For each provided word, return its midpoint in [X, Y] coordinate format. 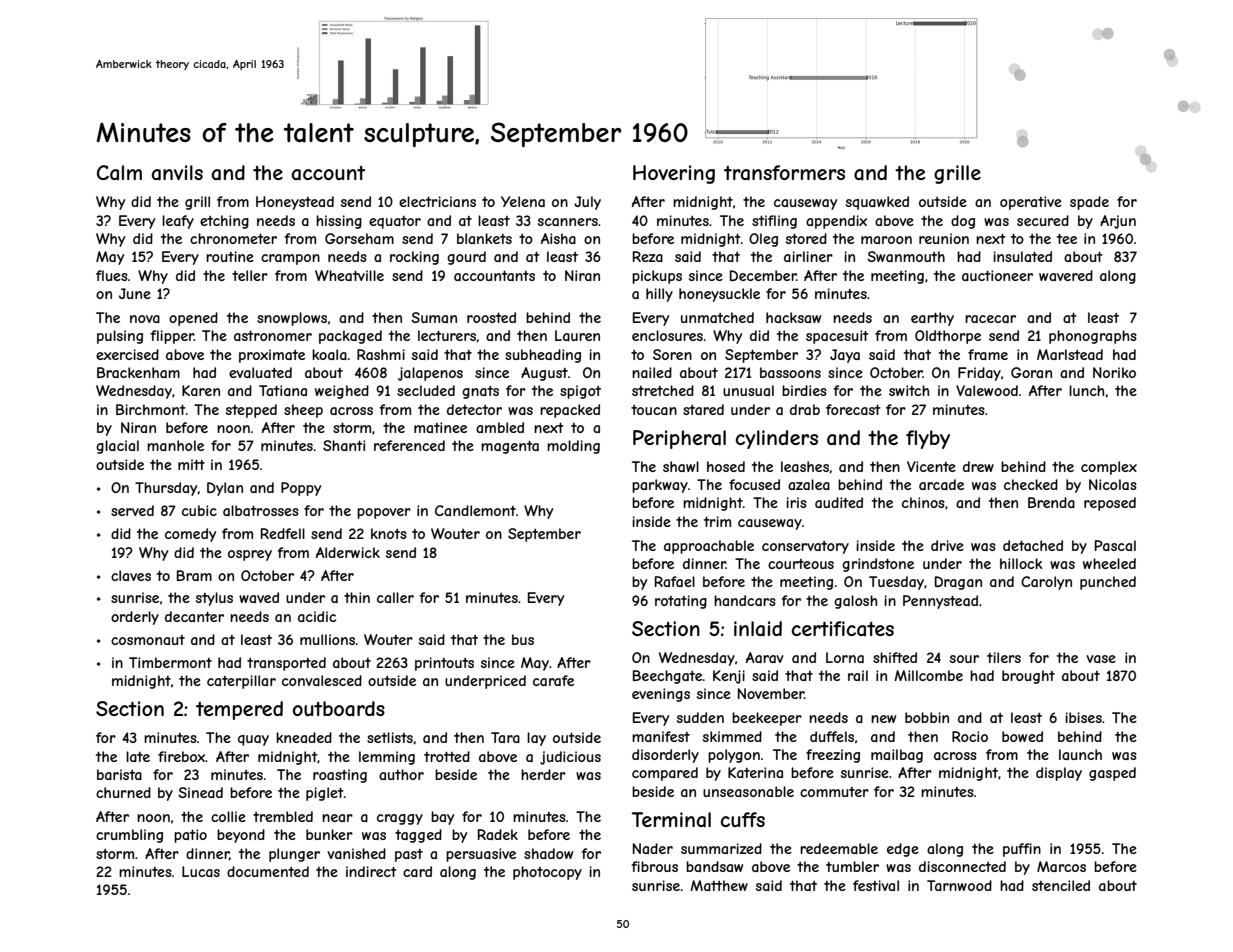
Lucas [201, 871]
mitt [191, 464]
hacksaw [793, 317]
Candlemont [475, 510]
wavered [1066, 275]
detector [474, 409]
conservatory [805, 547]
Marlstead [1070, 354]
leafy [178, 222]
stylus [214, 599]
